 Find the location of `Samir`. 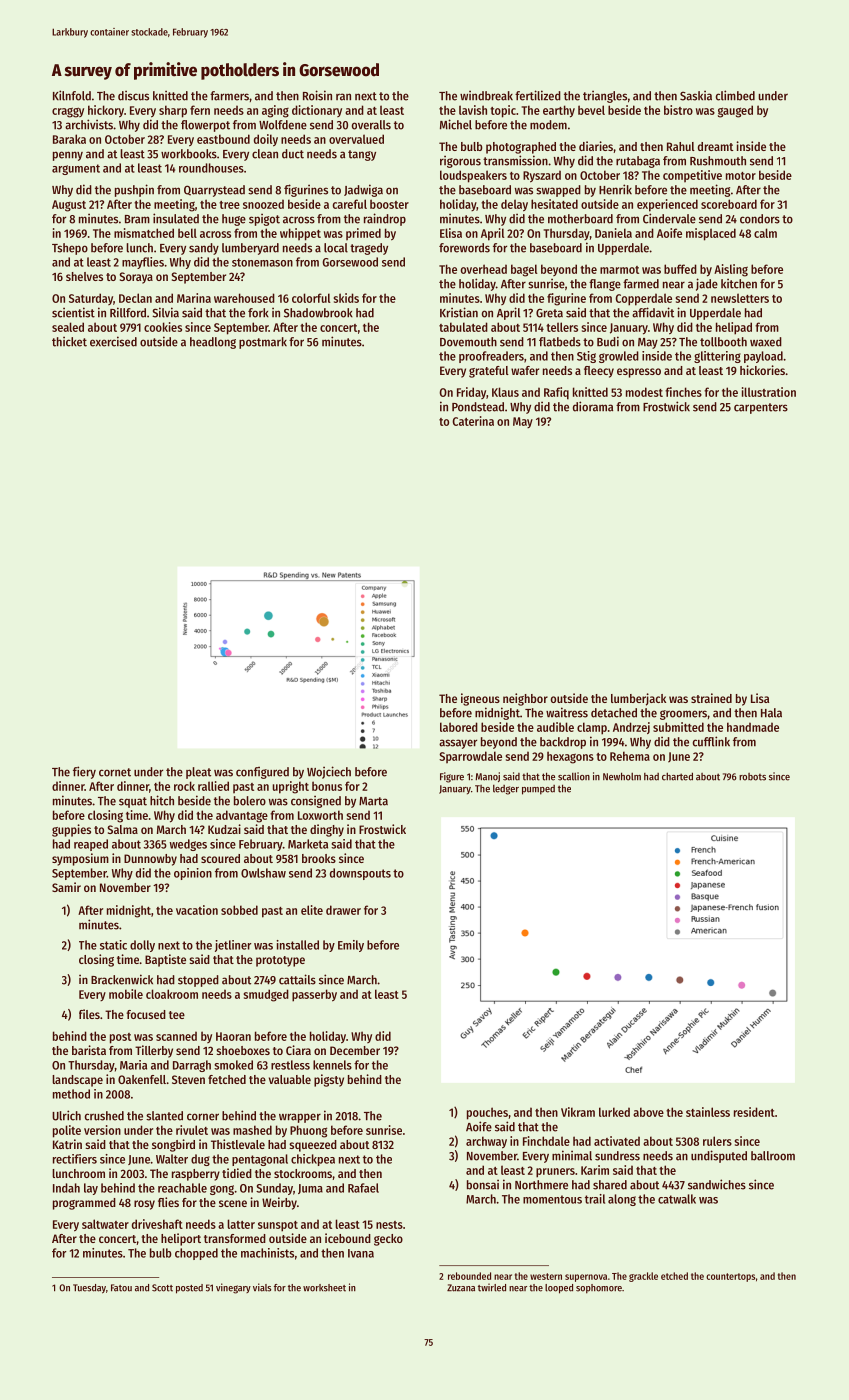

Samir is located at coordinates (66, 887).
